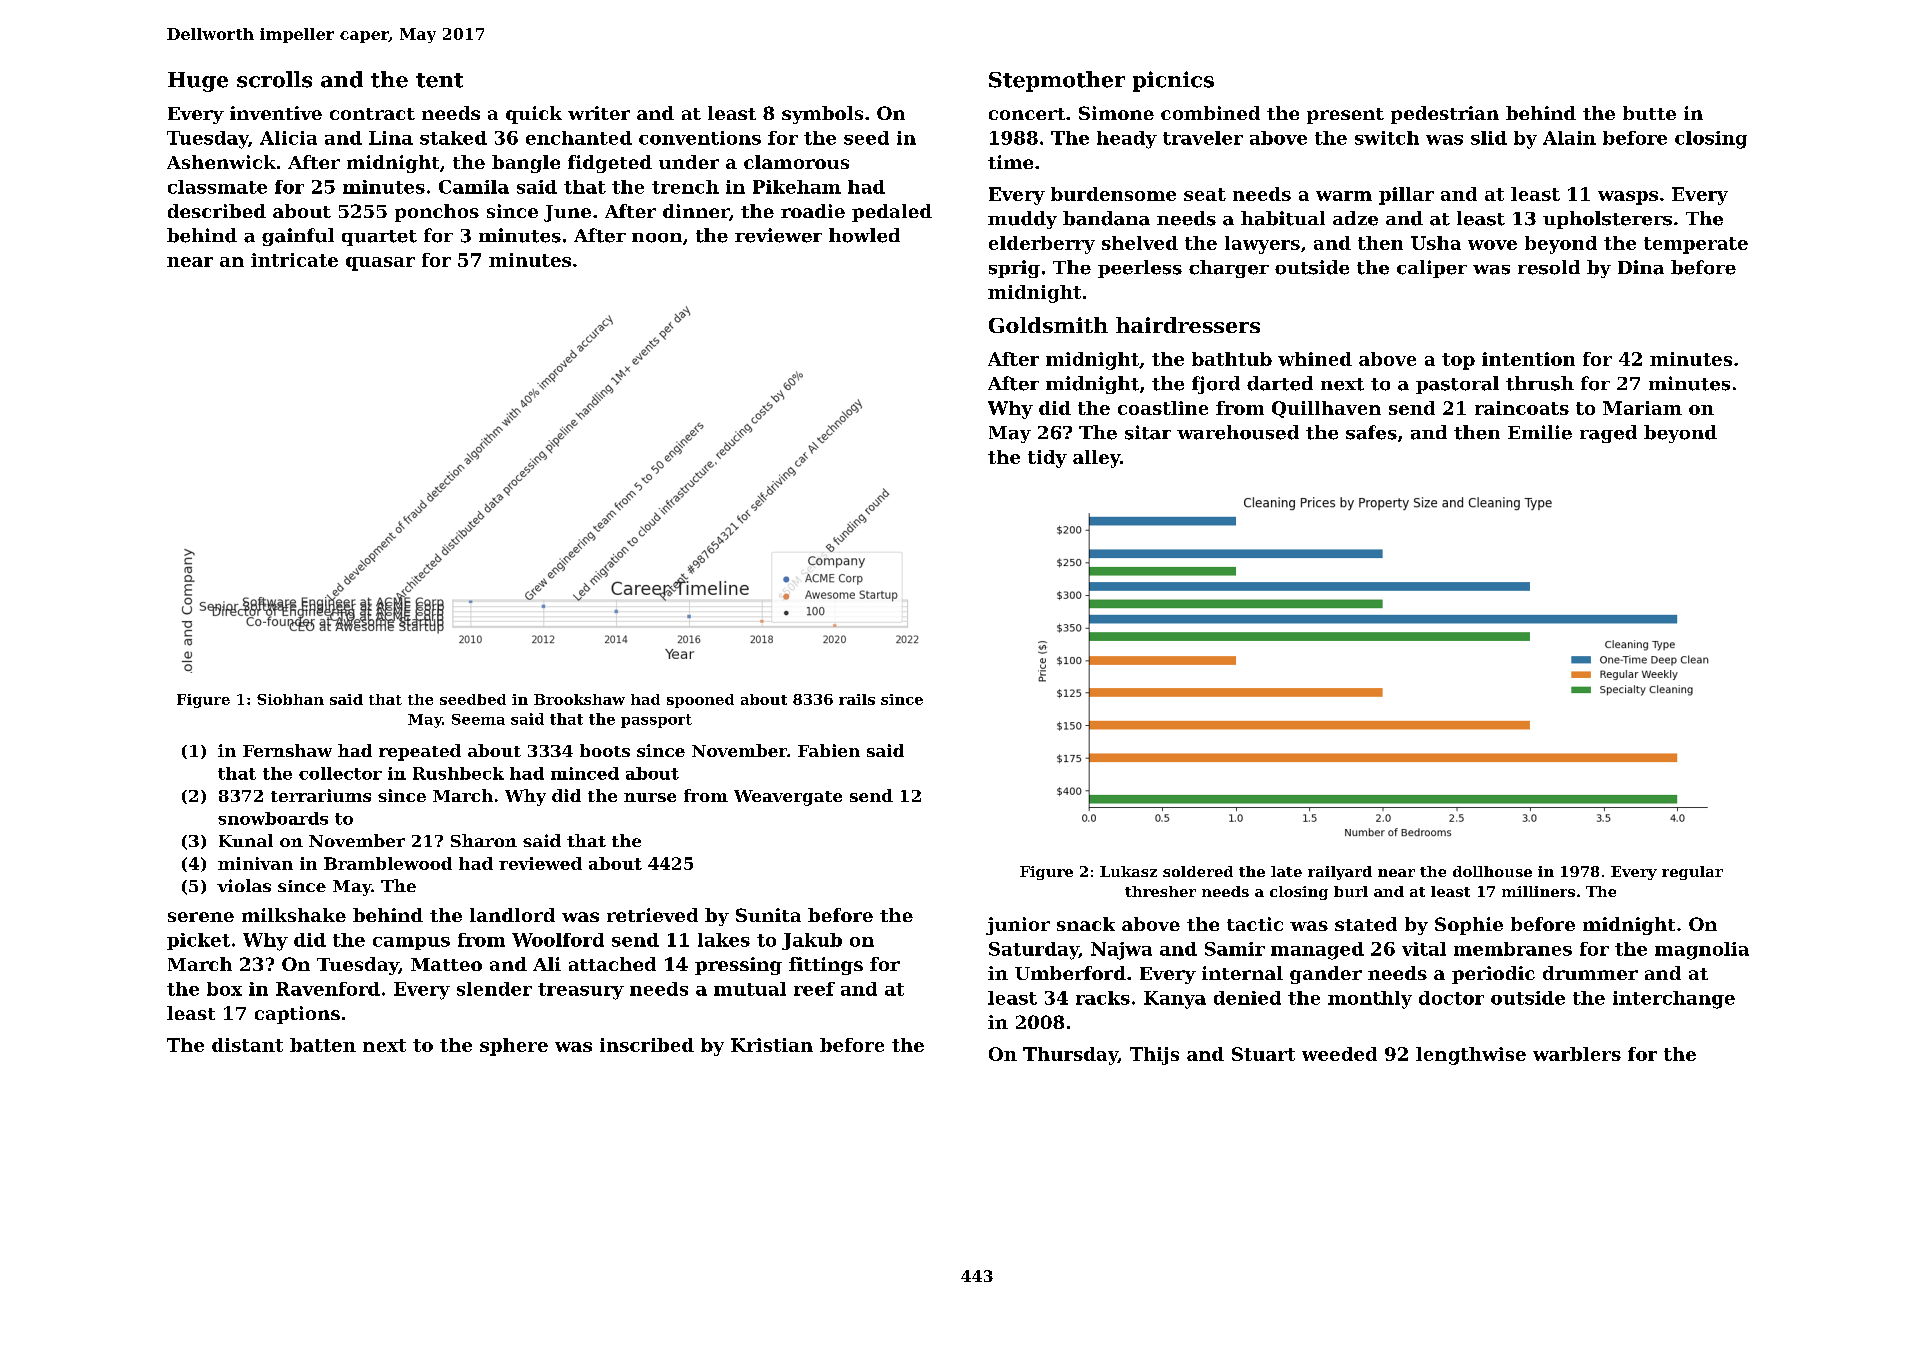 The height and width of the screenshot is (1359, 1921). I want to click on rails, so click(857, 699).
